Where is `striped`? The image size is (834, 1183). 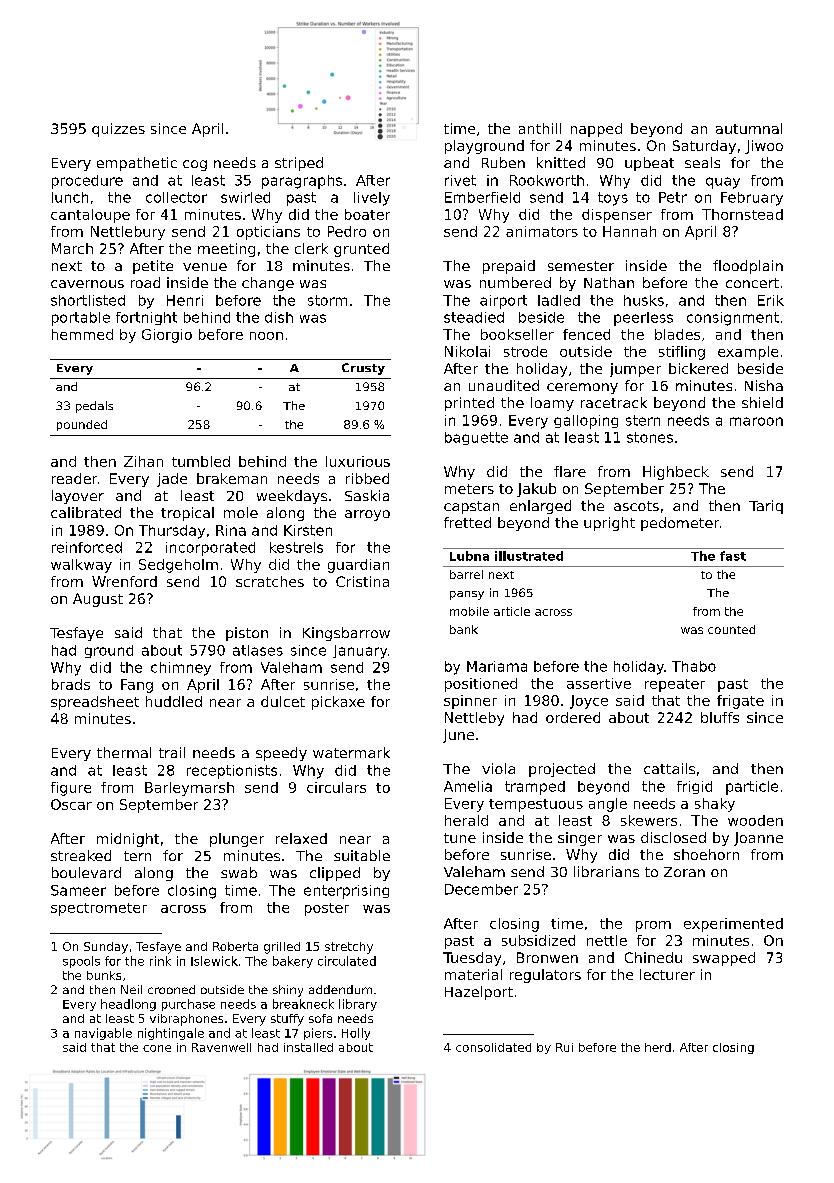
striped is located at coordinates (299, 164).
